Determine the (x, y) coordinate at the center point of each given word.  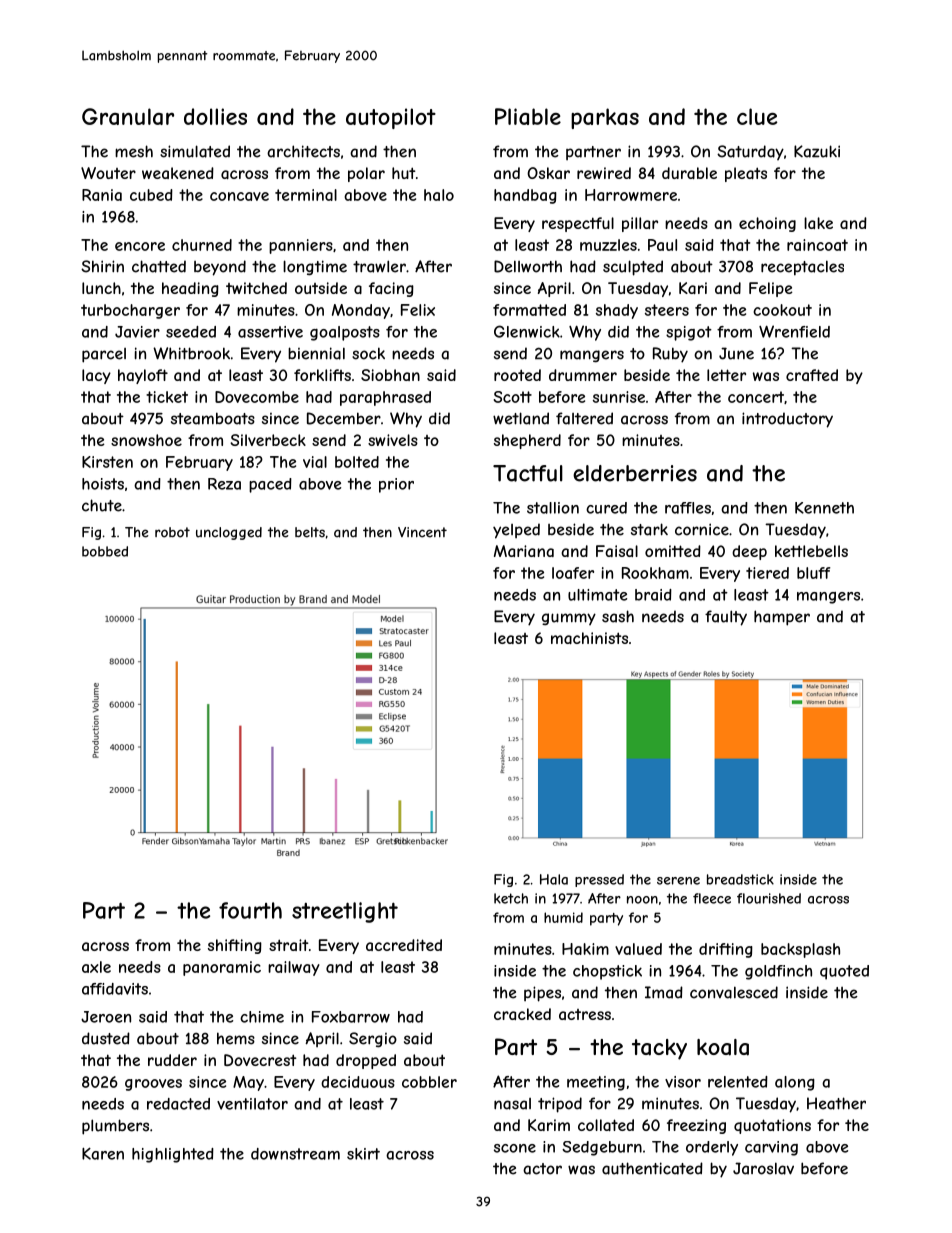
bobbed (105, 551)
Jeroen (106, 1017)
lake (818, 223)
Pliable (528, 116)
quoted (844, 972)
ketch (511, 898)
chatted (159, 266)
